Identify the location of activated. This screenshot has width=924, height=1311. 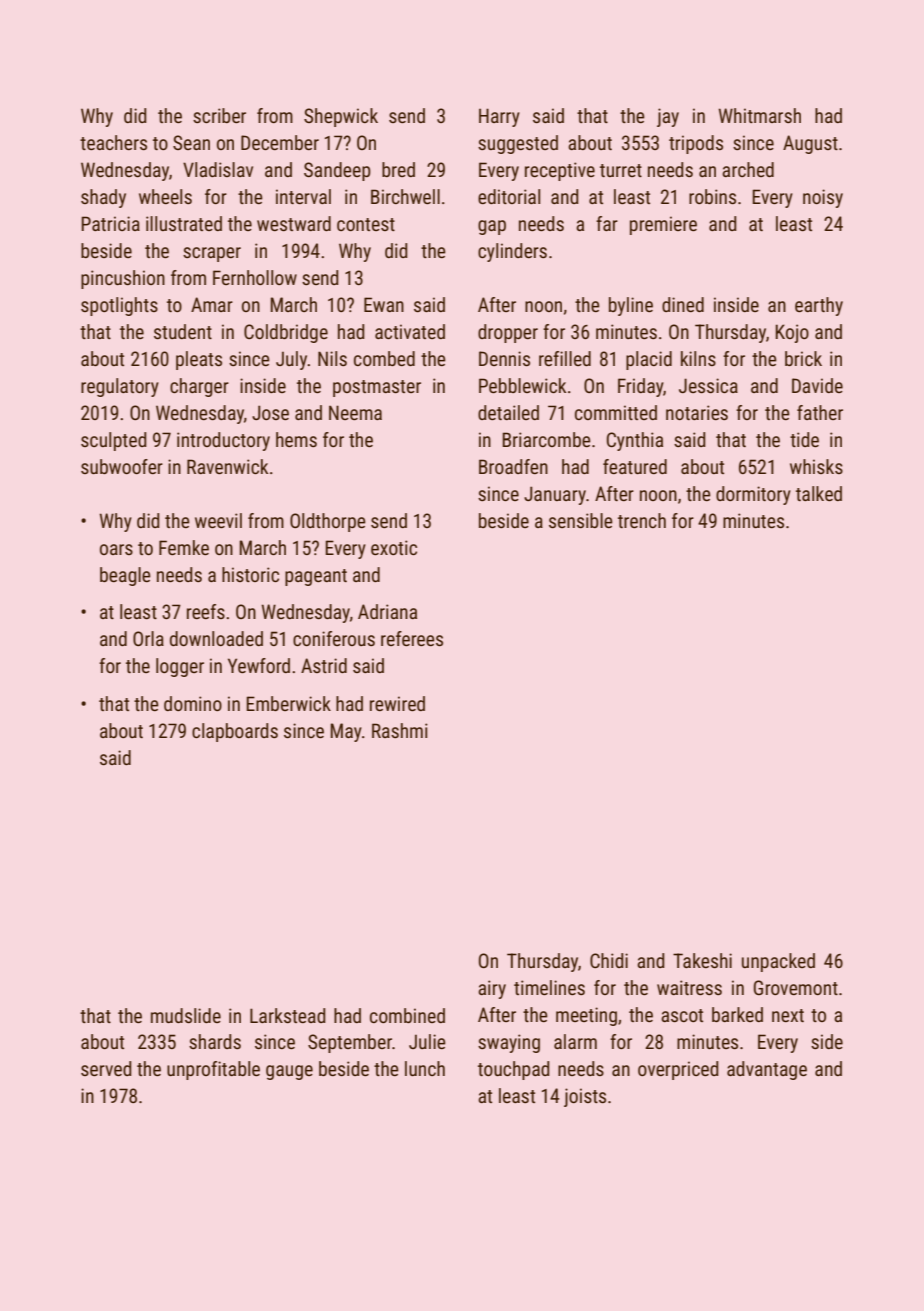
(410, 331).
